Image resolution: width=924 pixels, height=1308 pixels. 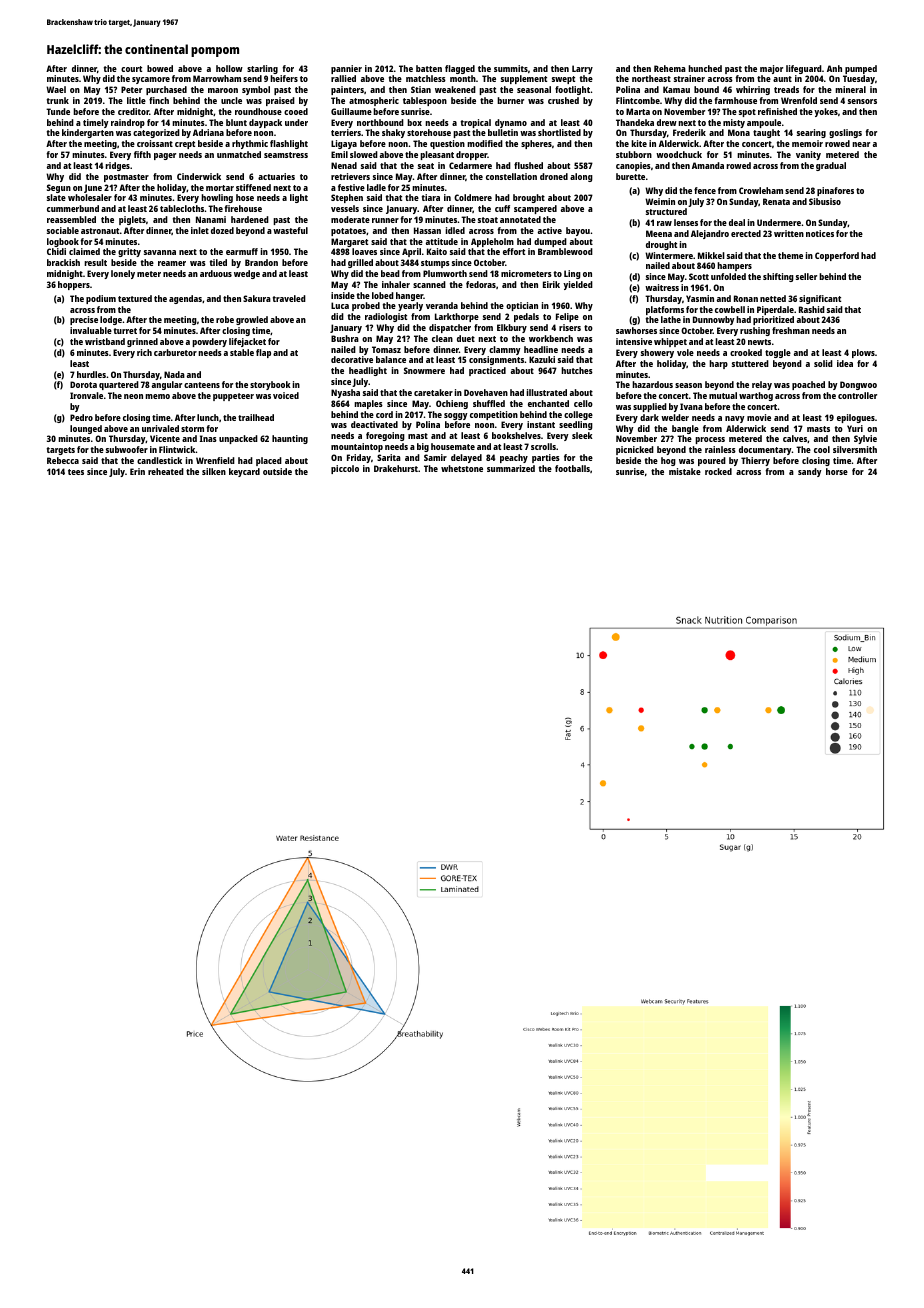 What do you see at coordinates (708, 165) in the image?
I see `Amanda` at bounding box center [708, 165].
